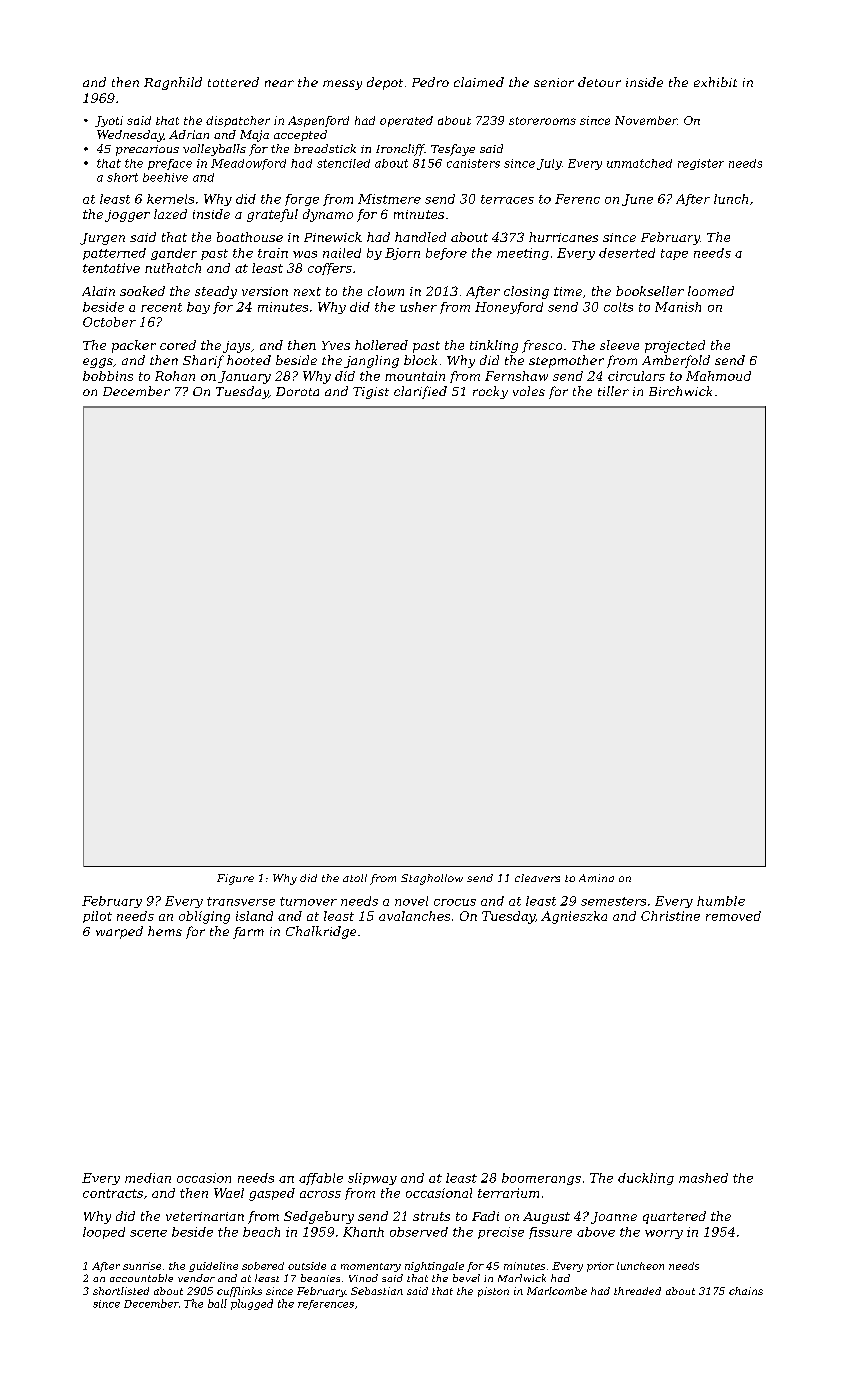 Image resolution: width=849 pixels, height=1400 pixels. Describe the element at coordinates (173, 83) in the document. I see `Ragnhild` at that location.
